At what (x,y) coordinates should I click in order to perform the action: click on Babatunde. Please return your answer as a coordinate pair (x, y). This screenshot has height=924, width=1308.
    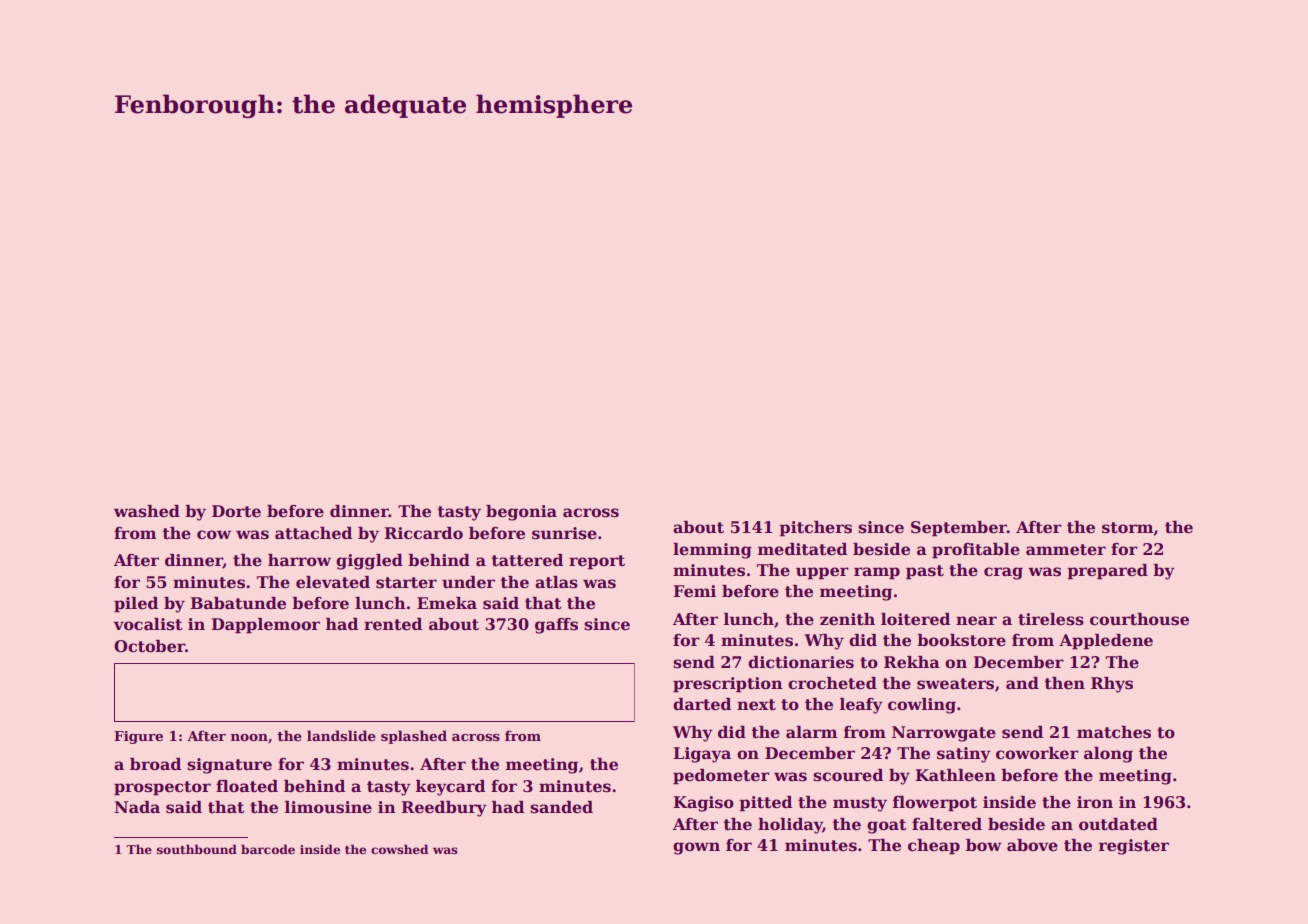
    Looking at the image, I should click on (238, 603).
